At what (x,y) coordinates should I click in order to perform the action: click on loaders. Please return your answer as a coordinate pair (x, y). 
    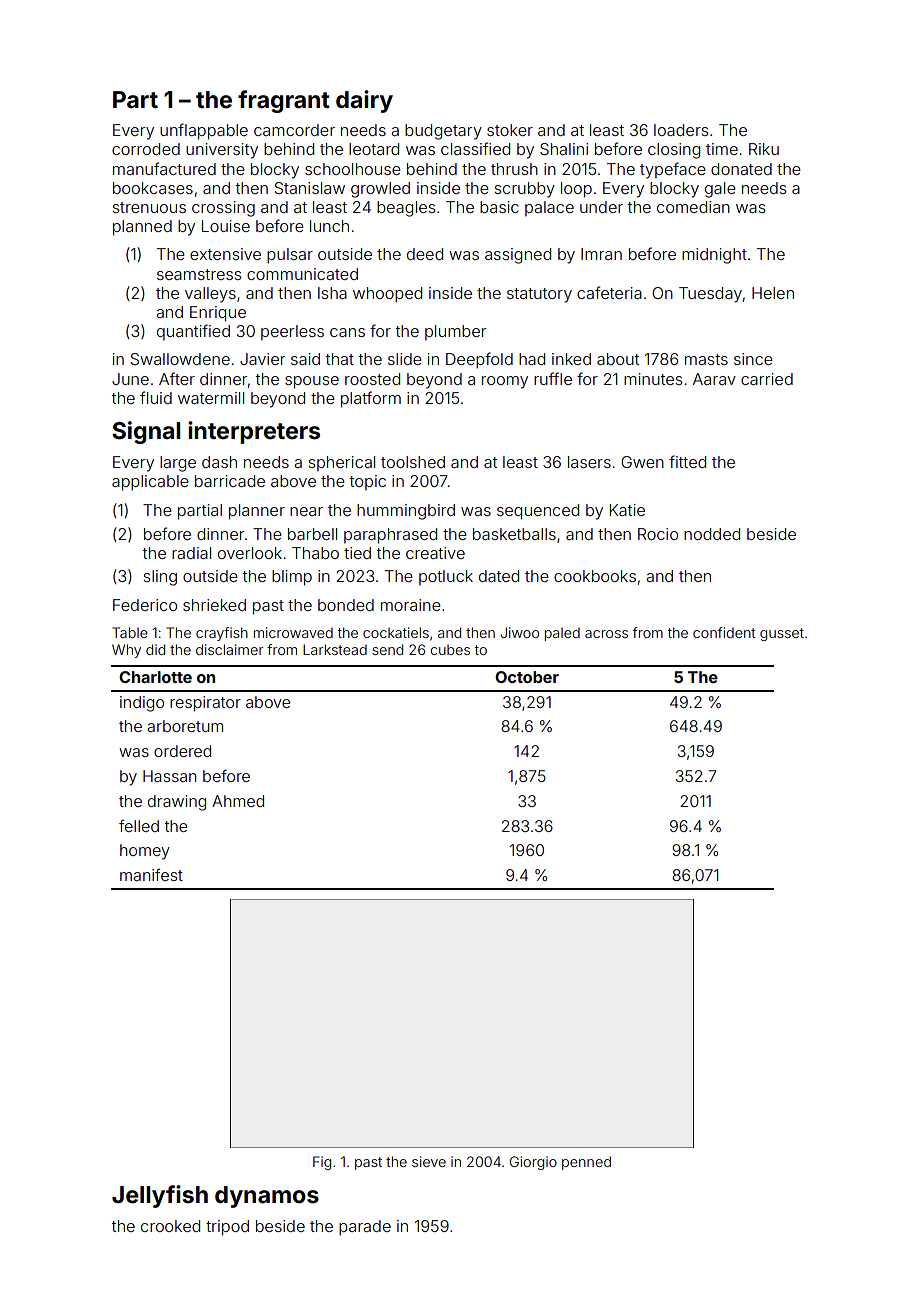
    Looking at the image, I should click on (681, 130).
